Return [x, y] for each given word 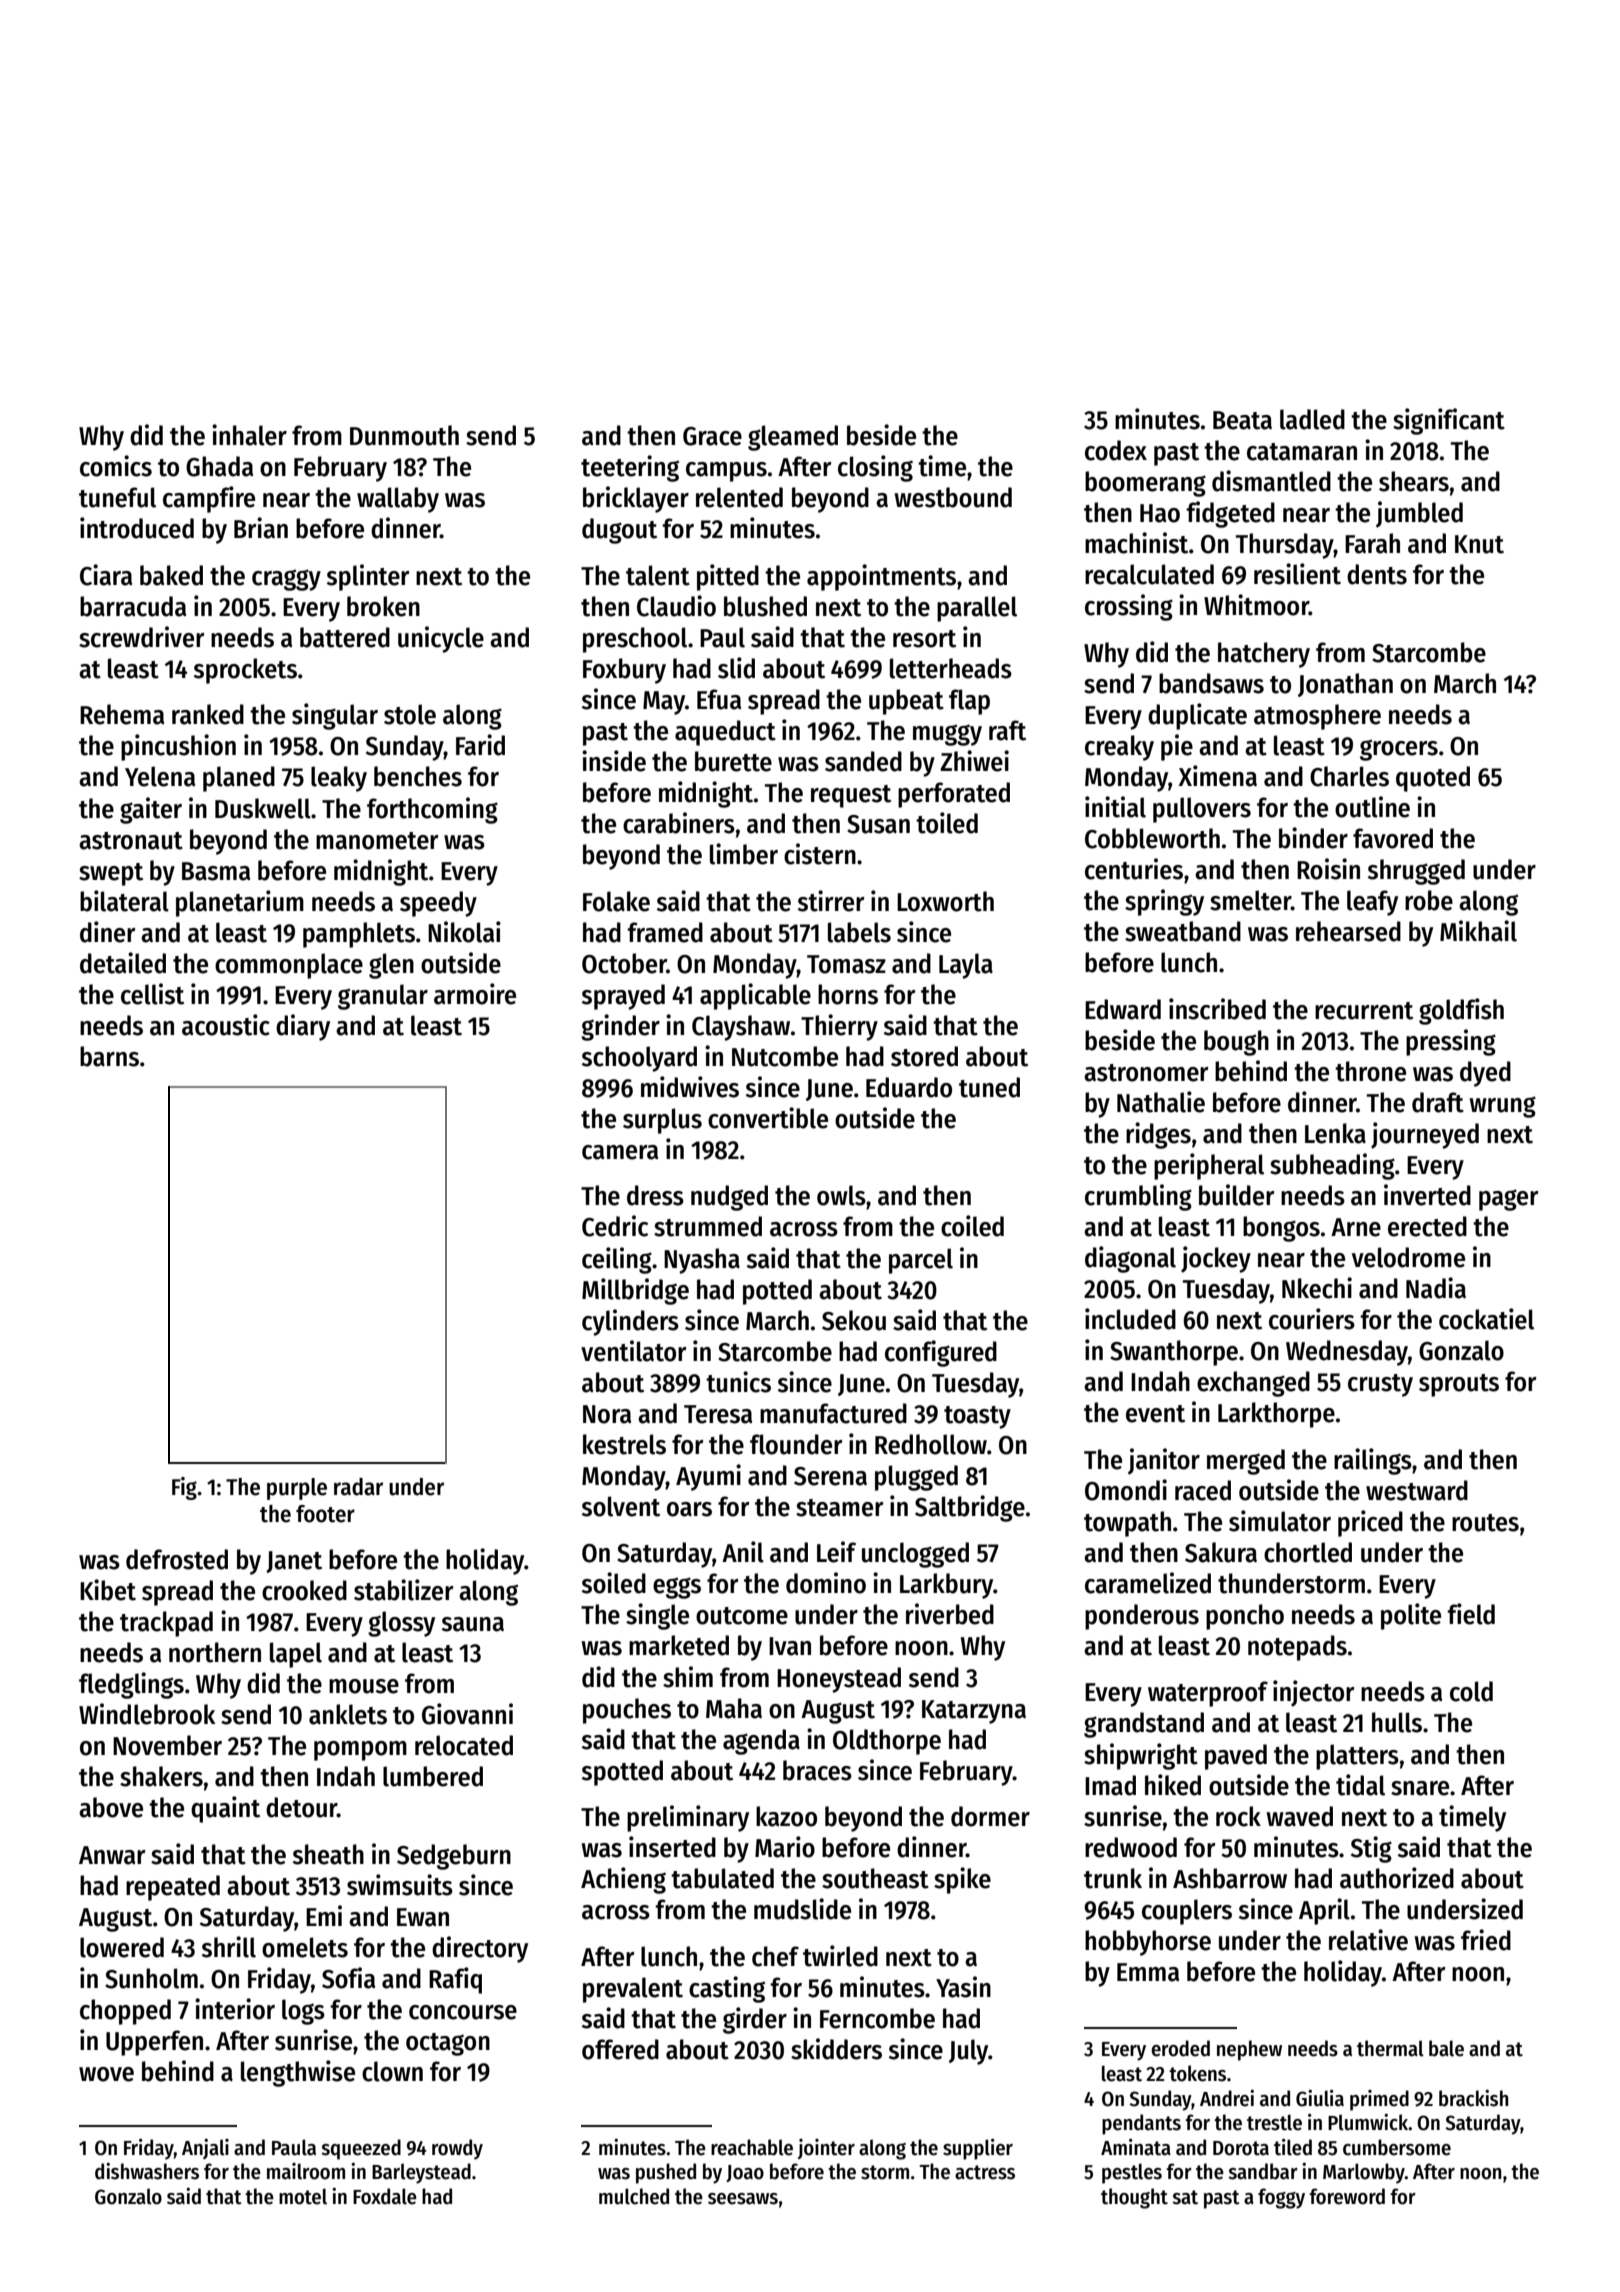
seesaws [743, 2199]
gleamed [793, 438]
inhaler [249, 435]
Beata [1242, 420]
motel [303, 2196]
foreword [1347, 2196]
